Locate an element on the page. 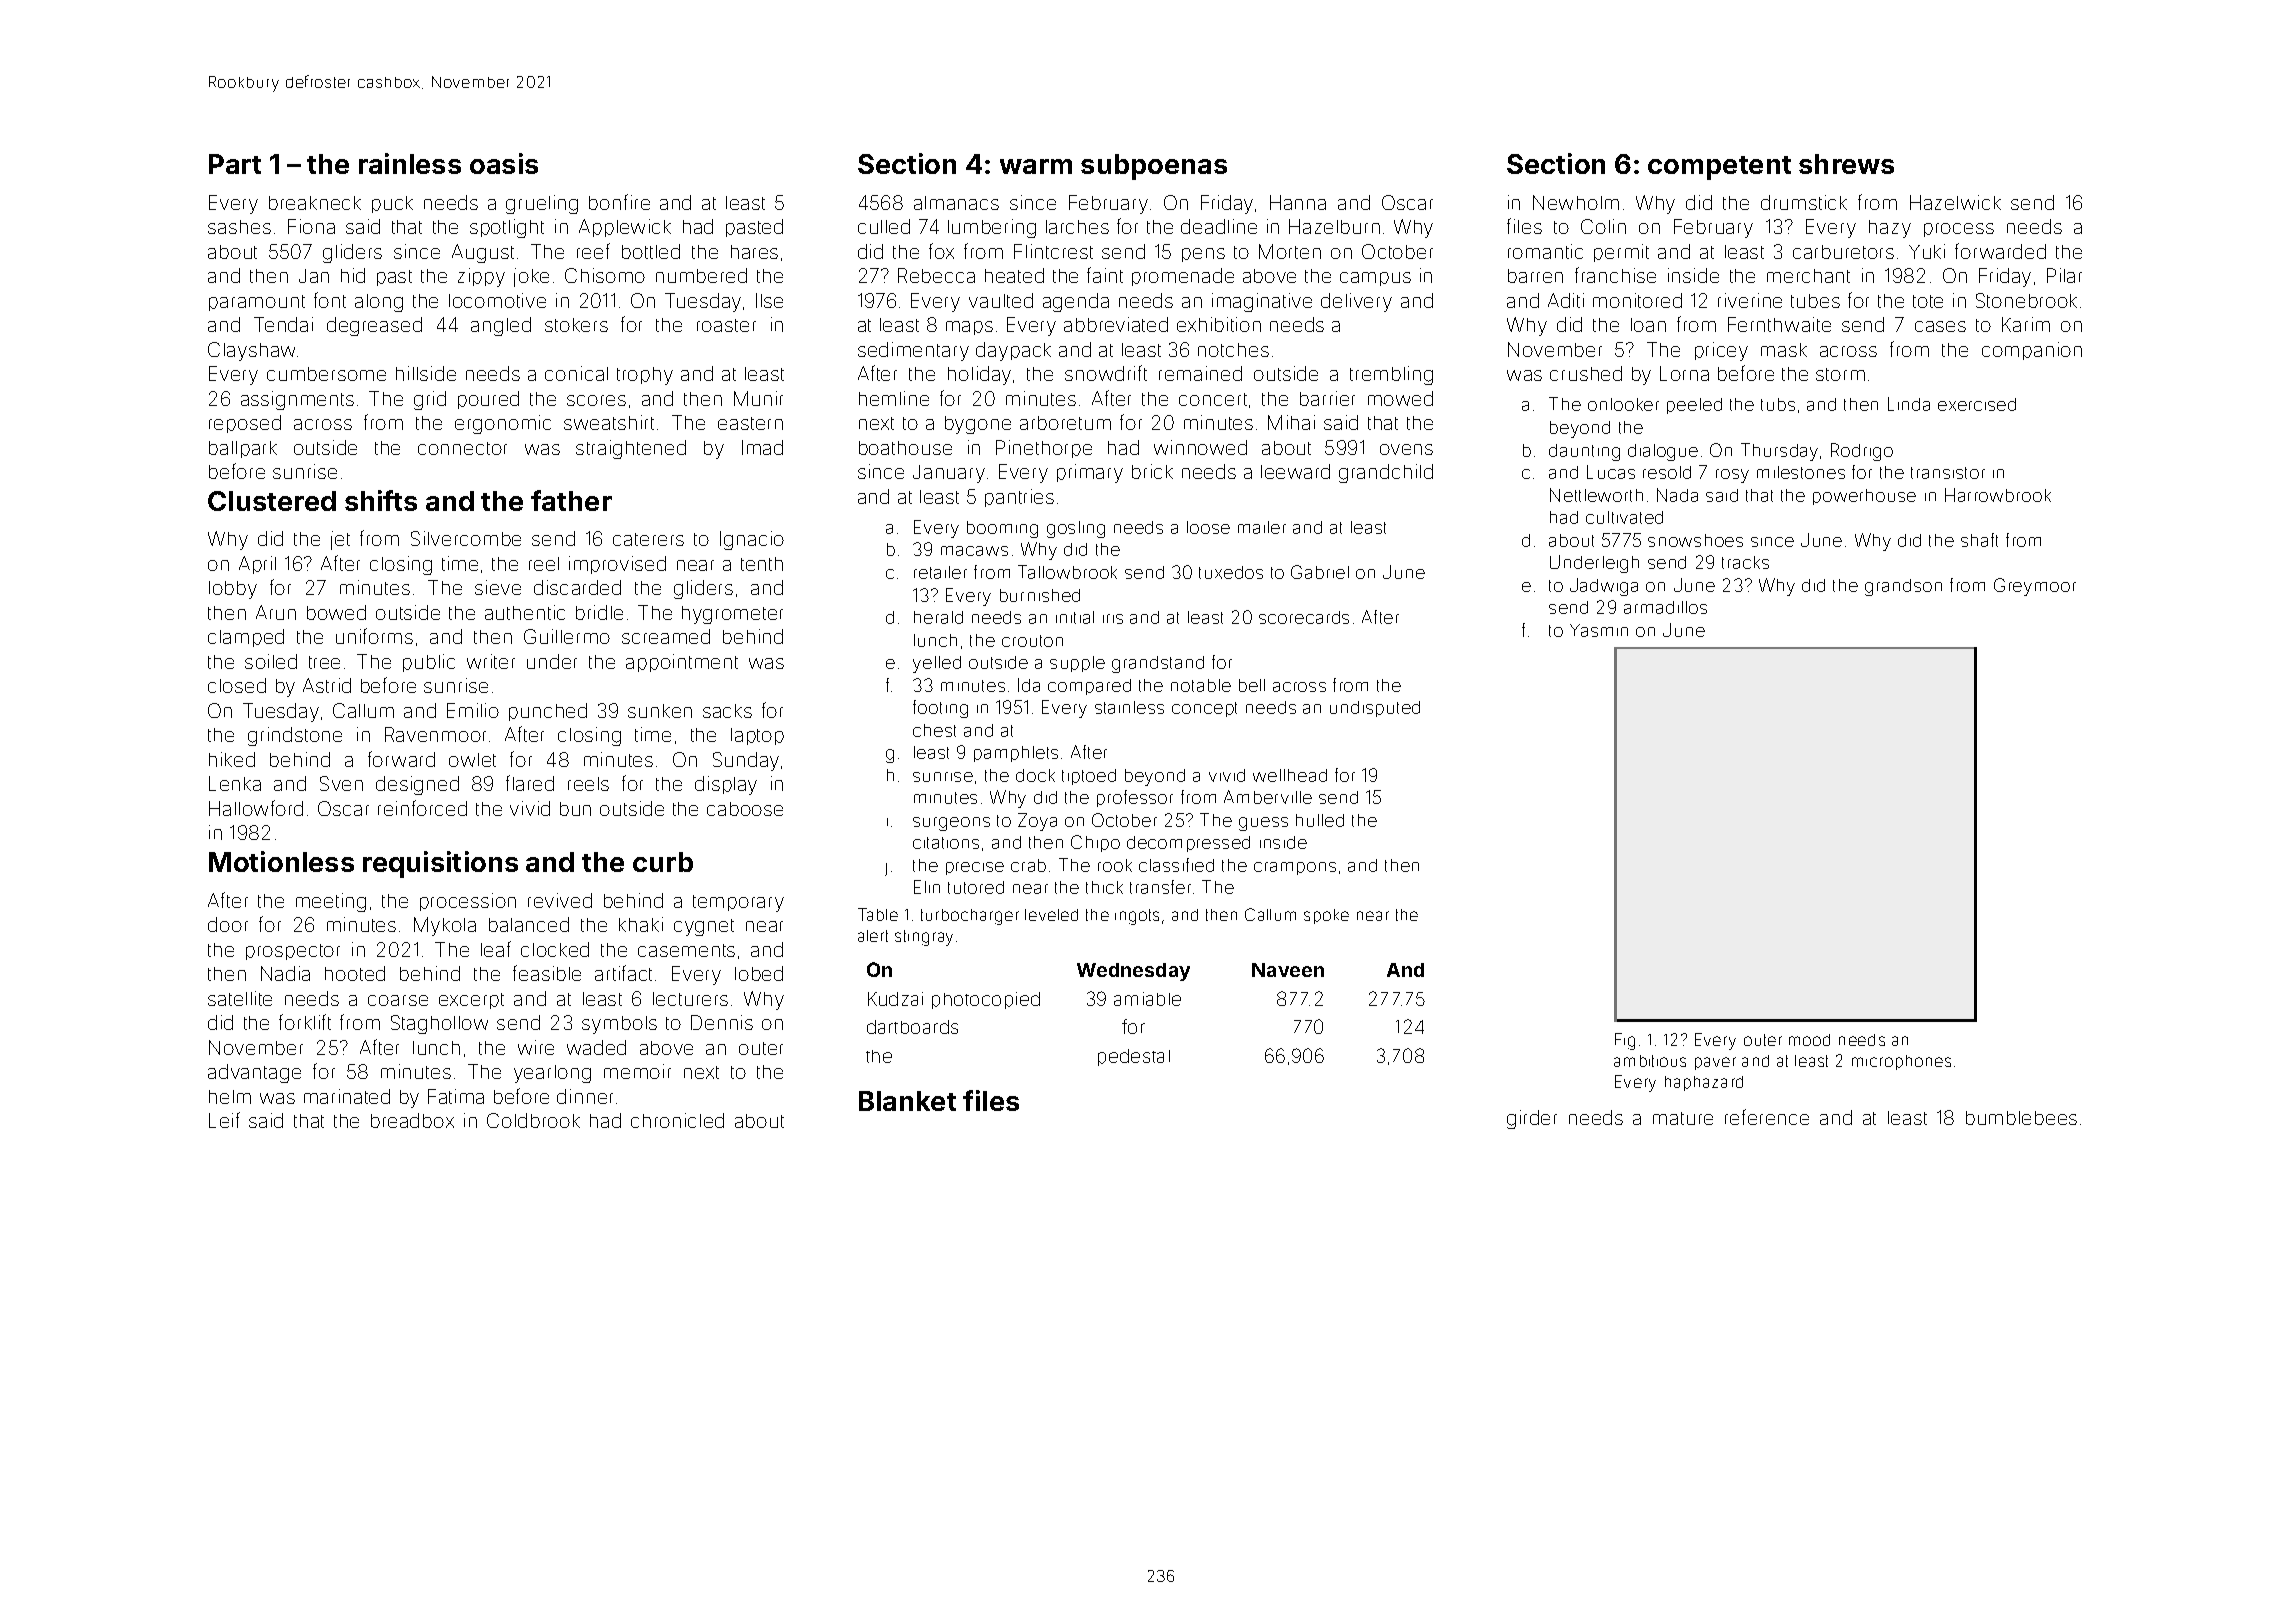 The image size is (2292, 1620). breadbox is located at coordinates (412, 1120).
